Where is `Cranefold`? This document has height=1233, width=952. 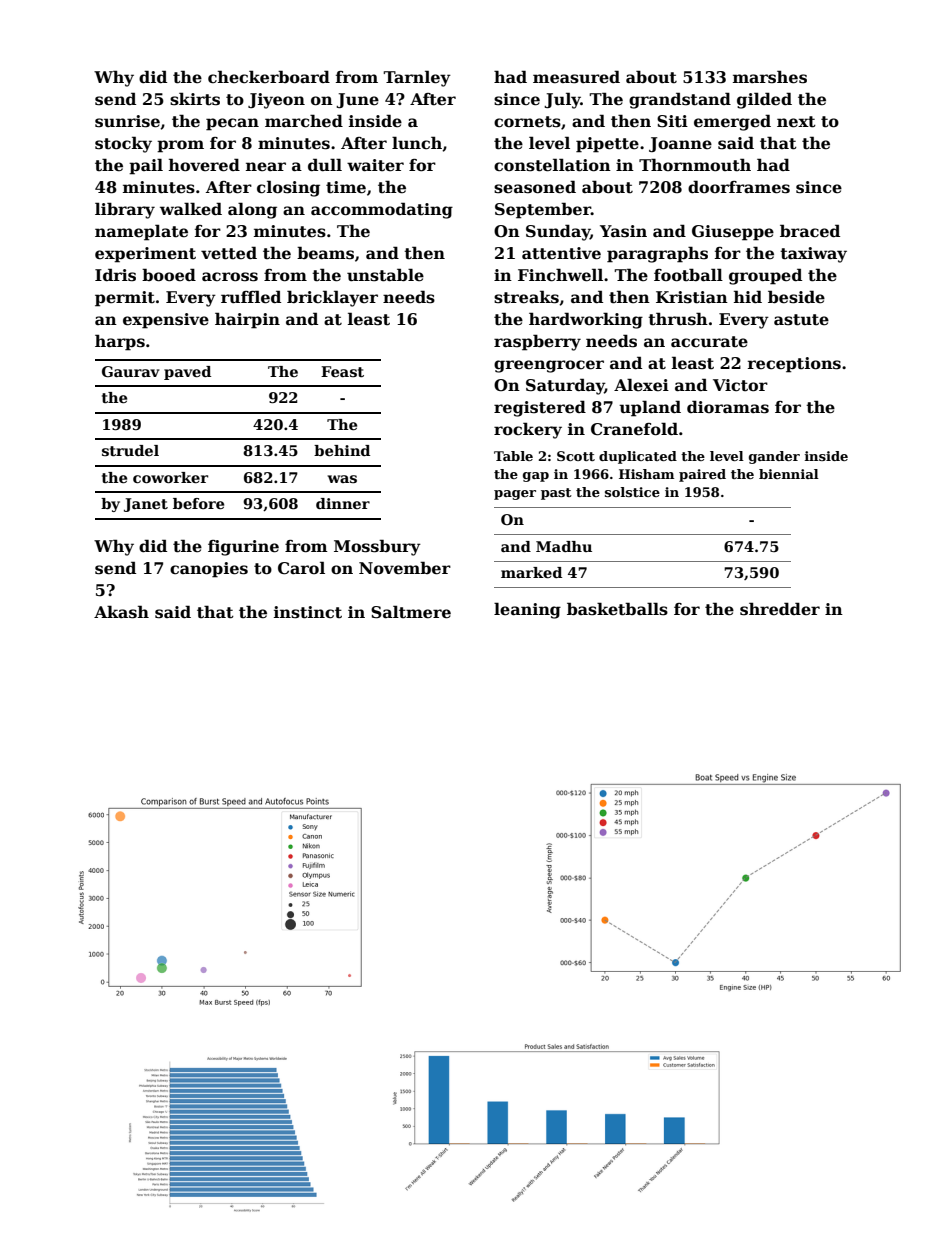 Cranefold is located at coordinates (634, 429).
